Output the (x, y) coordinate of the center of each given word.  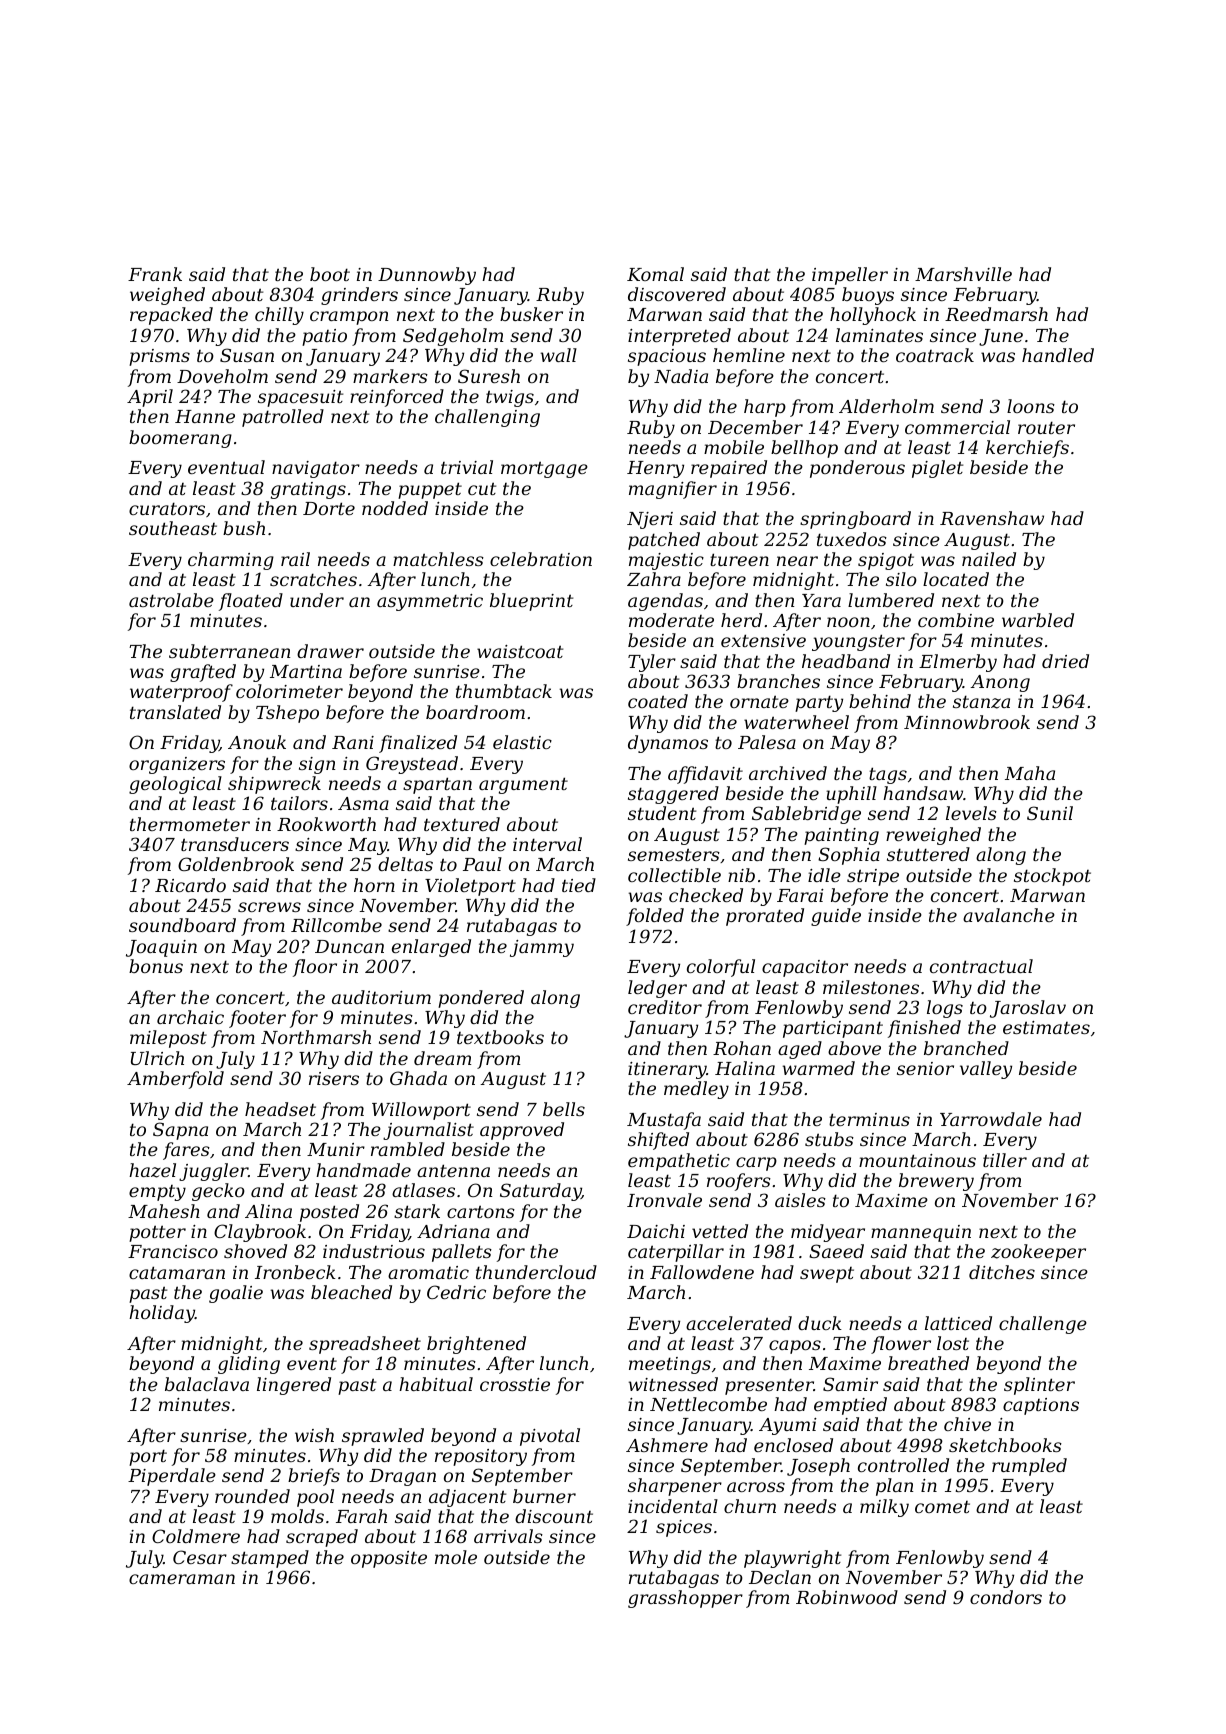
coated (658, 701)
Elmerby (958, 663)
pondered (481, 999)
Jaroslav (1028, 1009)
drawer (330, 651)
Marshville (963, 274)
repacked (171, 316)
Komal (655, 274)
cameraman (182, 1579)
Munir (336, 1149)
